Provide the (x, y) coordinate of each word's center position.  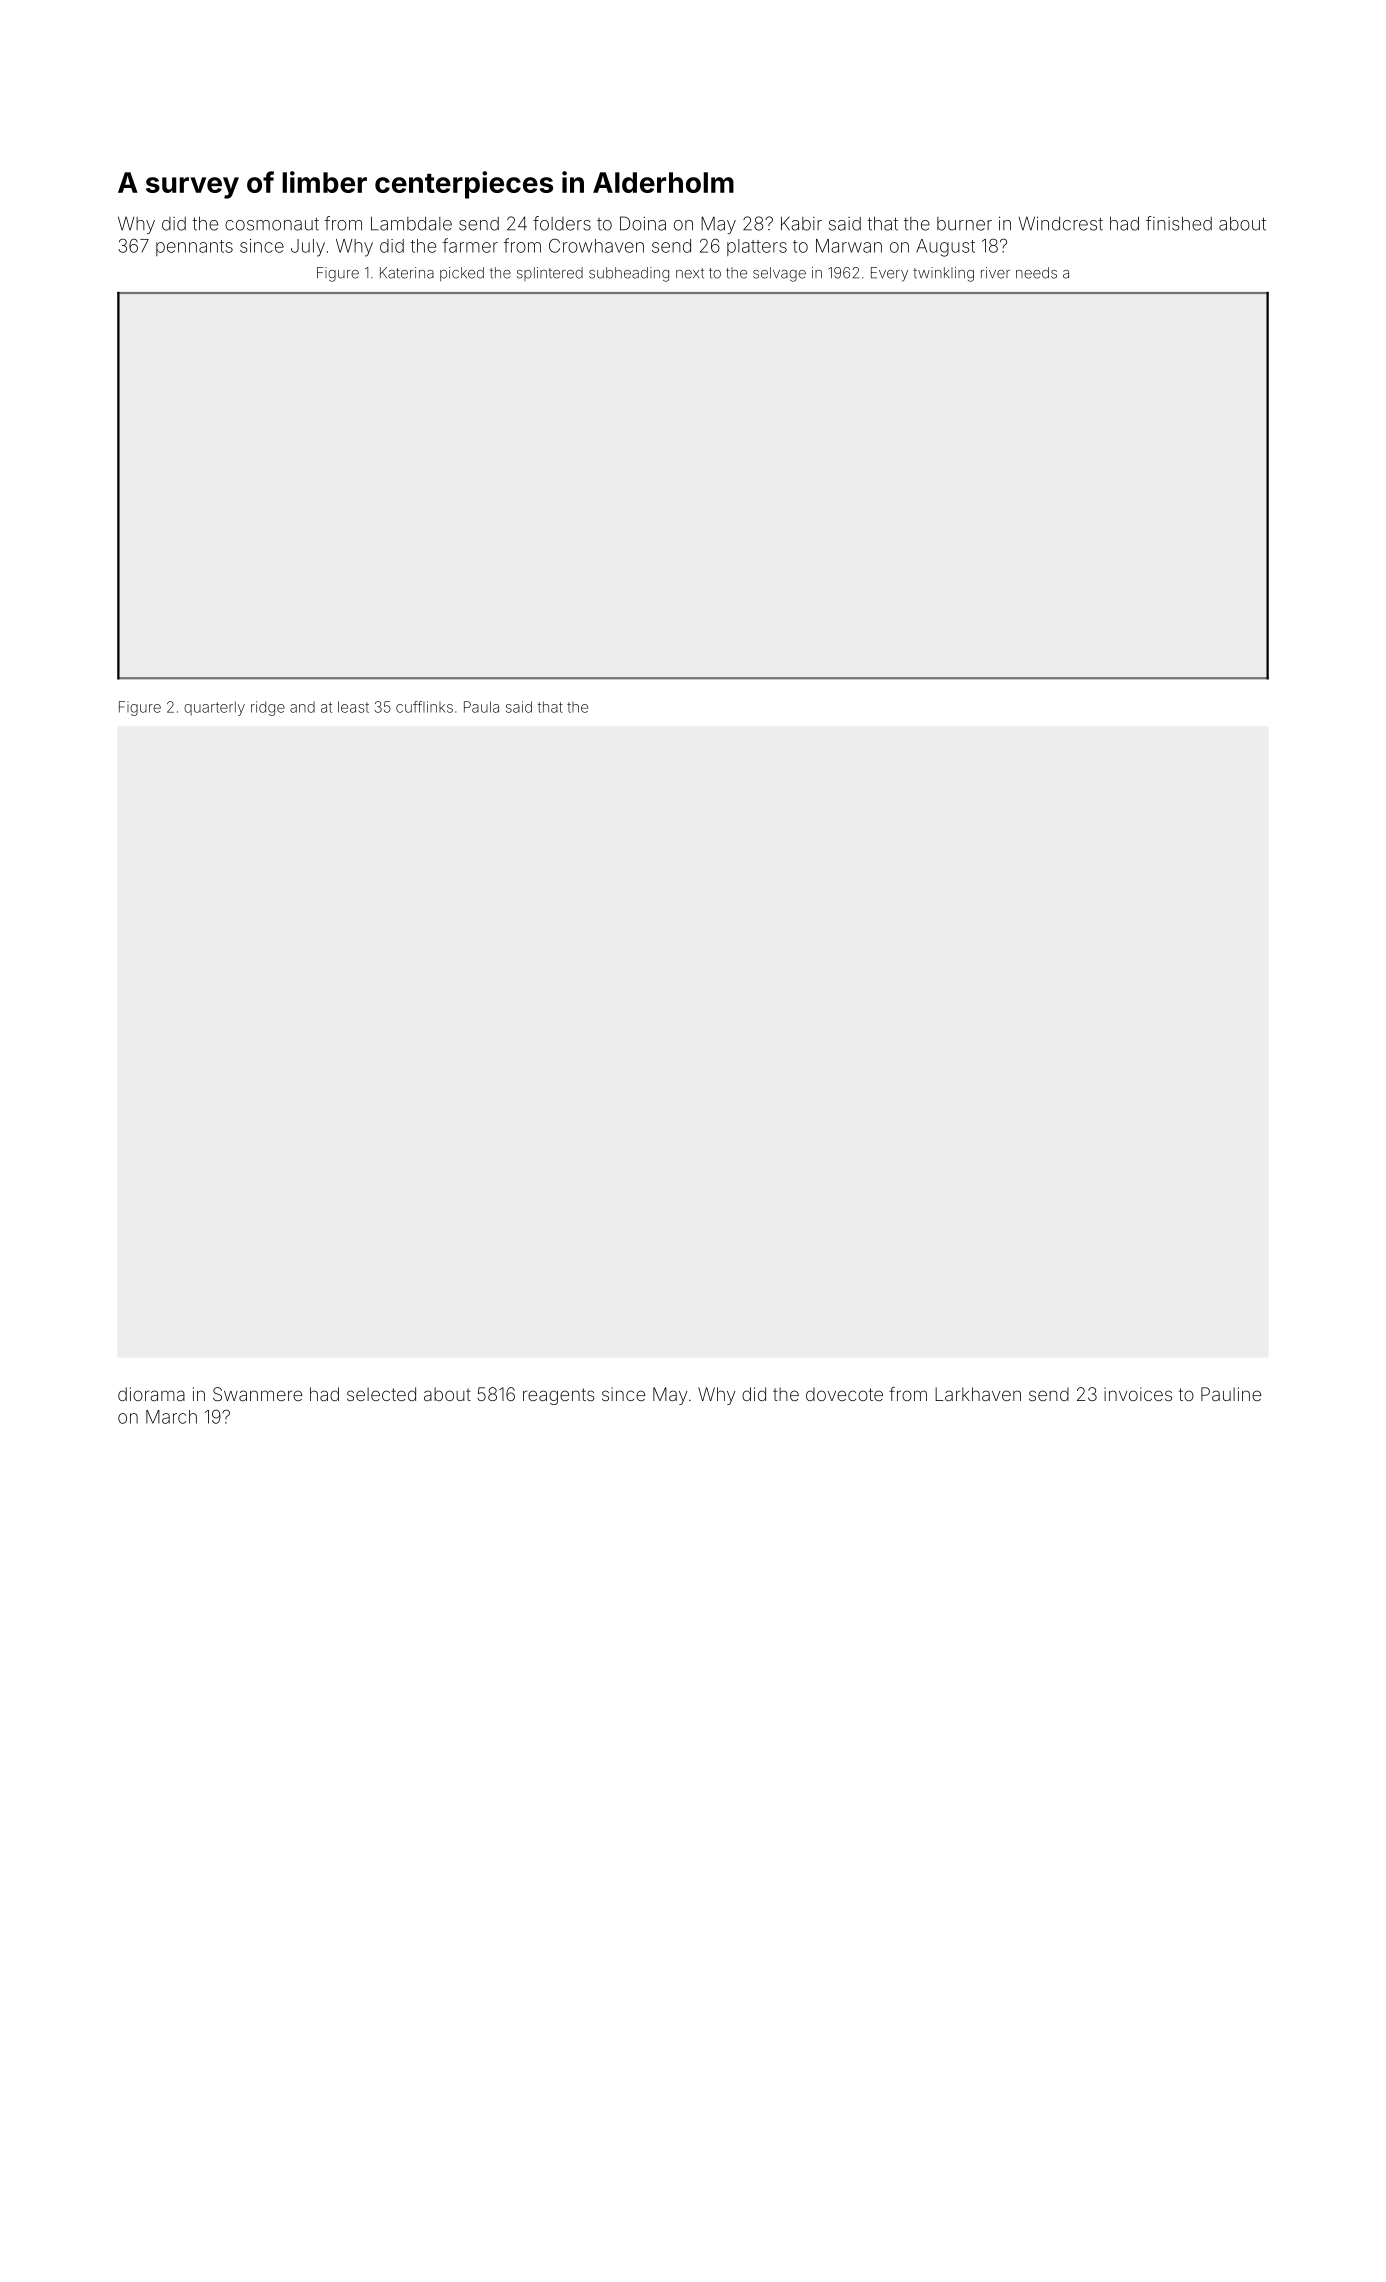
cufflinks (424, 707)
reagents (559, 1396)
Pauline (1231, 1394)
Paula (481, 707)
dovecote (844, 1394)
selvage (779, 274)
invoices (1138, 1394)
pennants (194, 248)
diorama (151, 1394)
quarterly (214, 708)
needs (1036, 273)
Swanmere (257, 1394)
